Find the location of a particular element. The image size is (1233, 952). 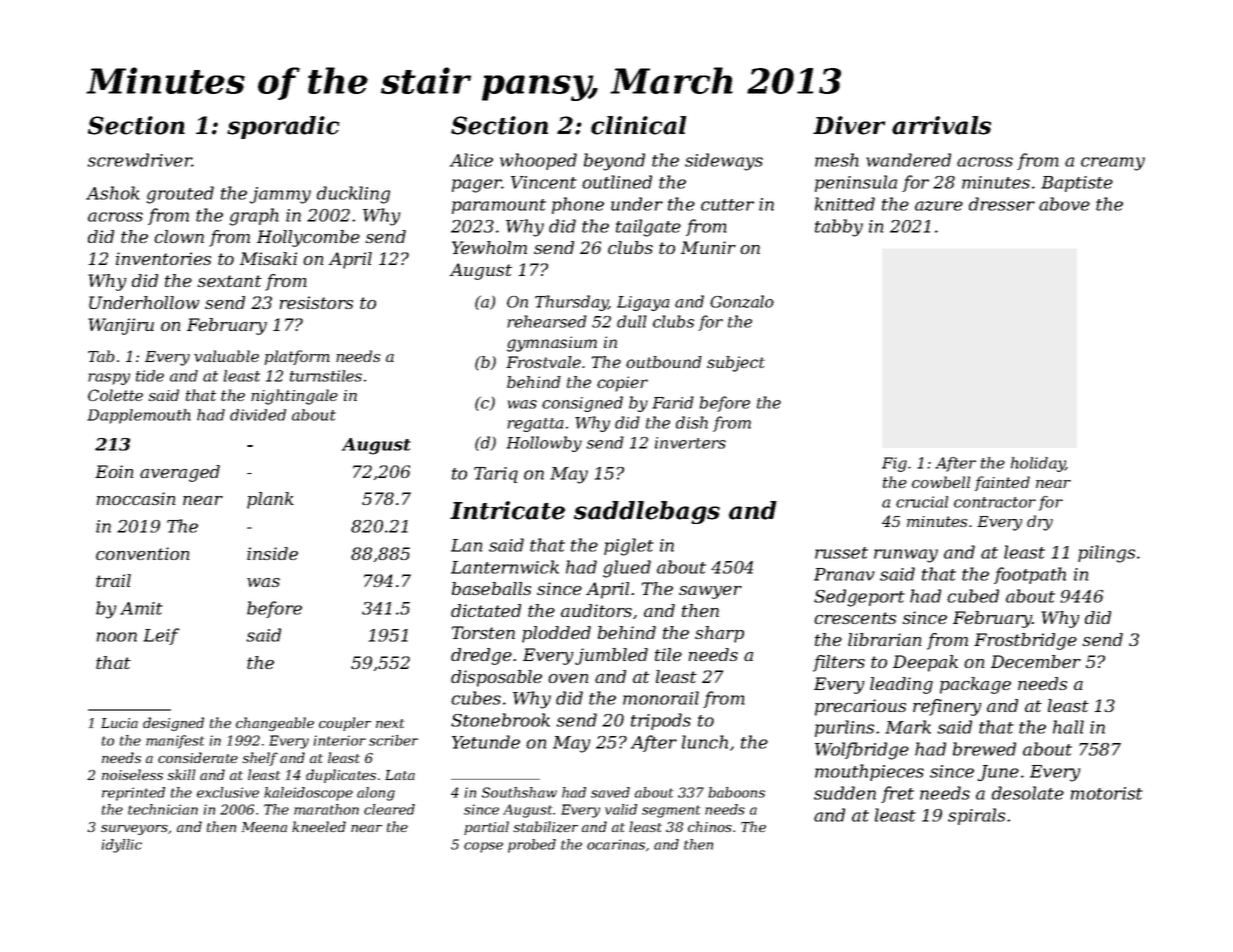

jammy is located at coordinates (280, 195).
